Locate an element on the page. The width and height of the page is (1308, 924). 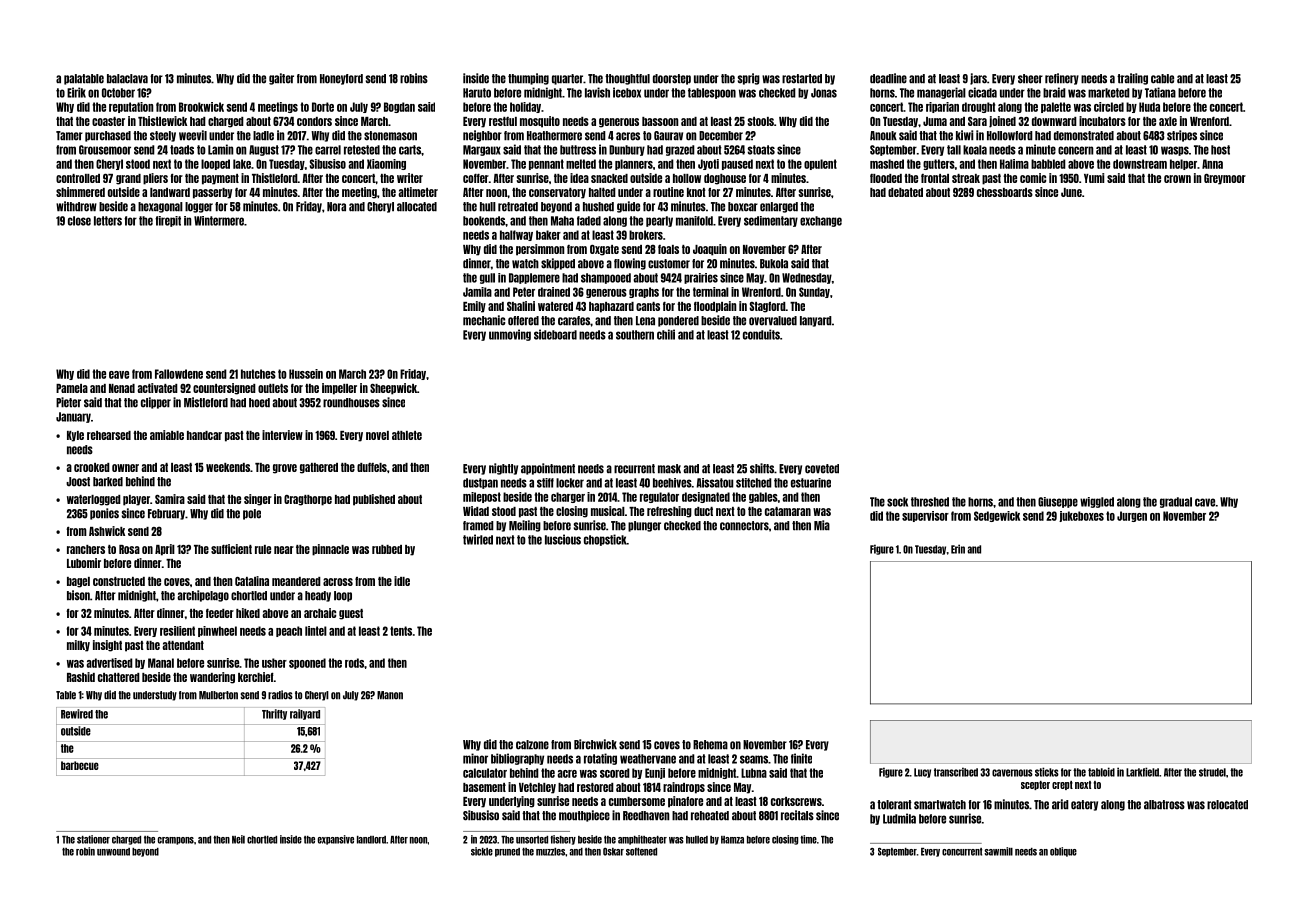
retreated is located at coordinates (518, 207).
